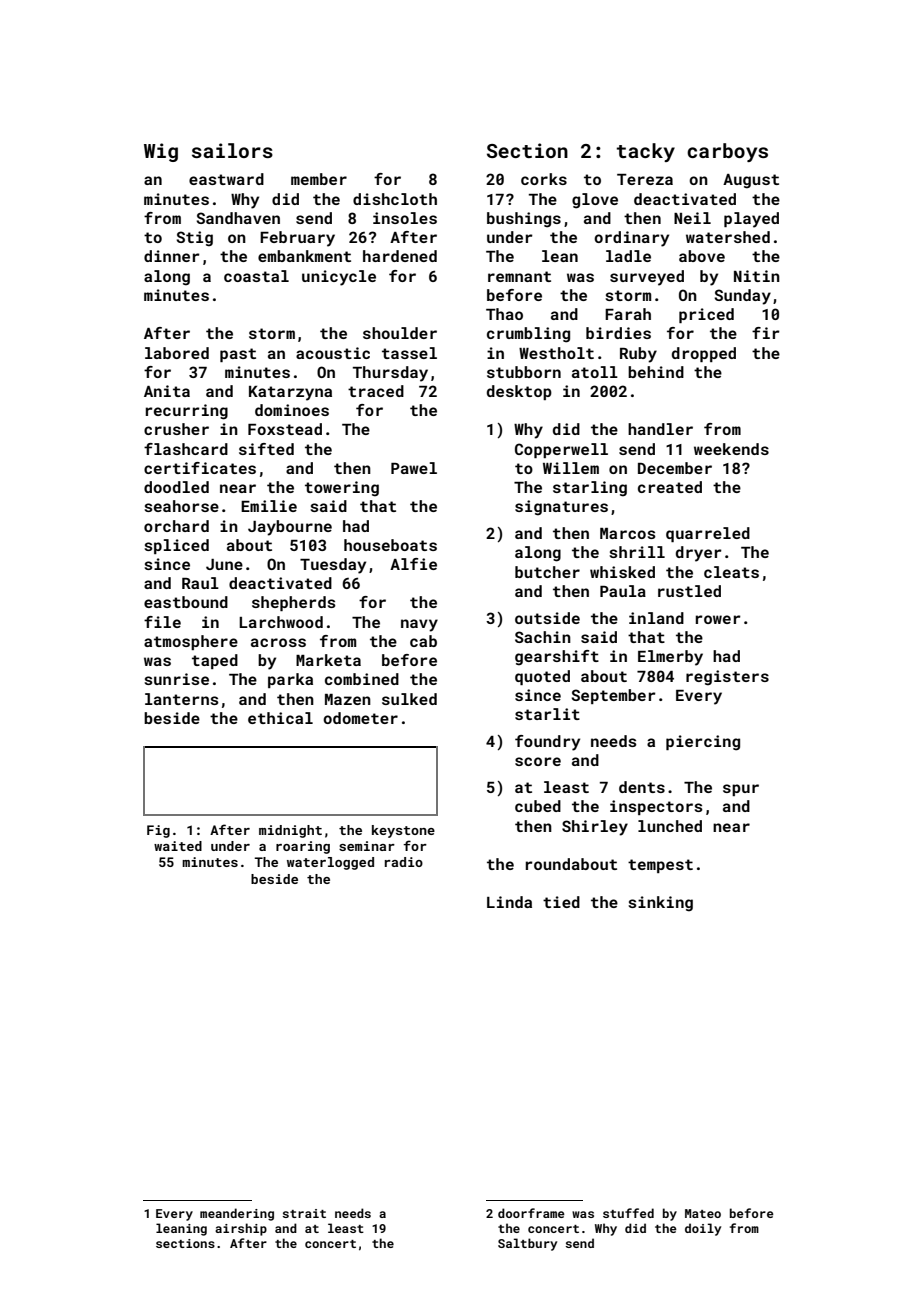 This screenshot has width=924, height=1314. Describe the element at coordinates (727, 152) in the screenshot. I see `carboys` at that location.
